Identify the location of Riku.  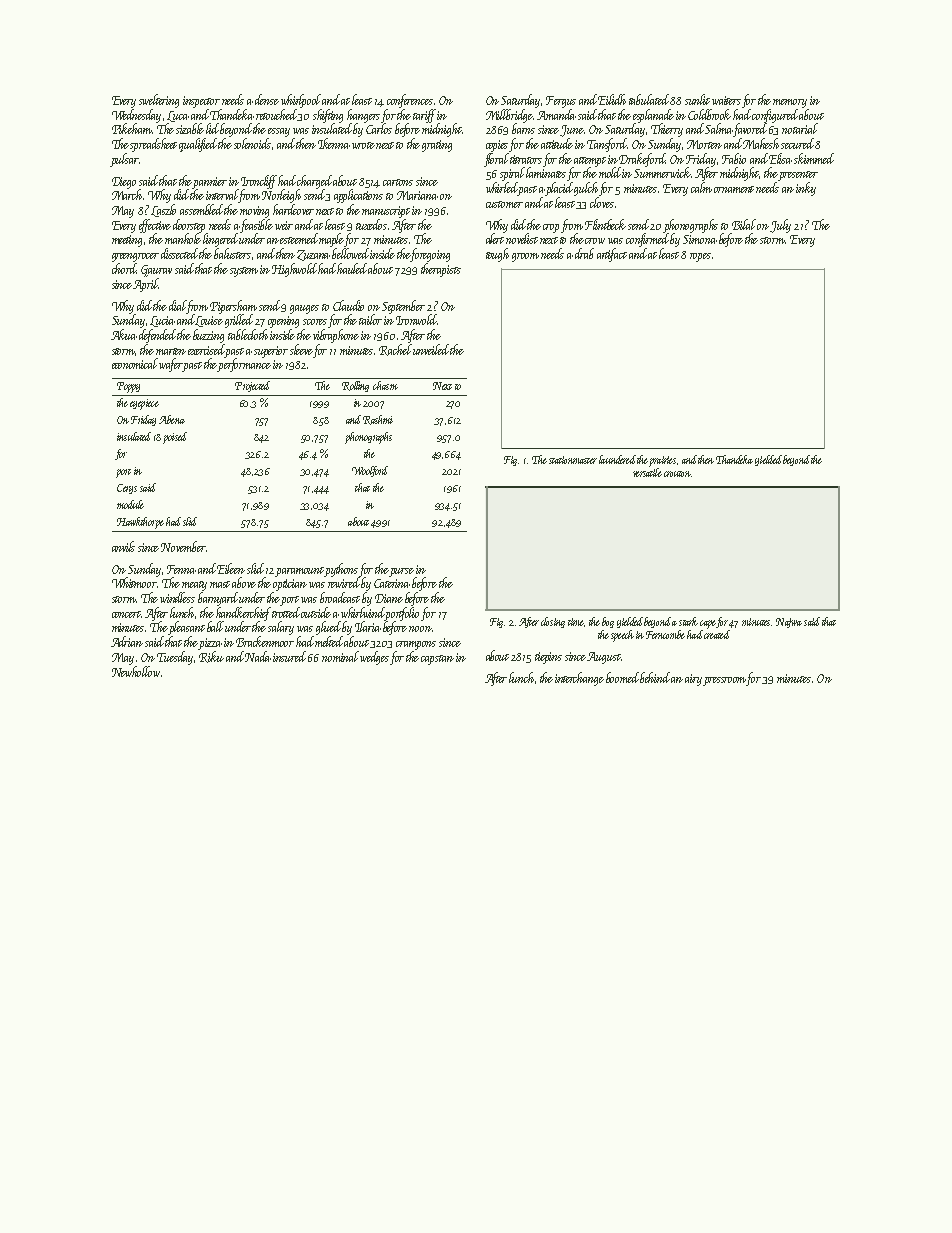
(211, 657).
